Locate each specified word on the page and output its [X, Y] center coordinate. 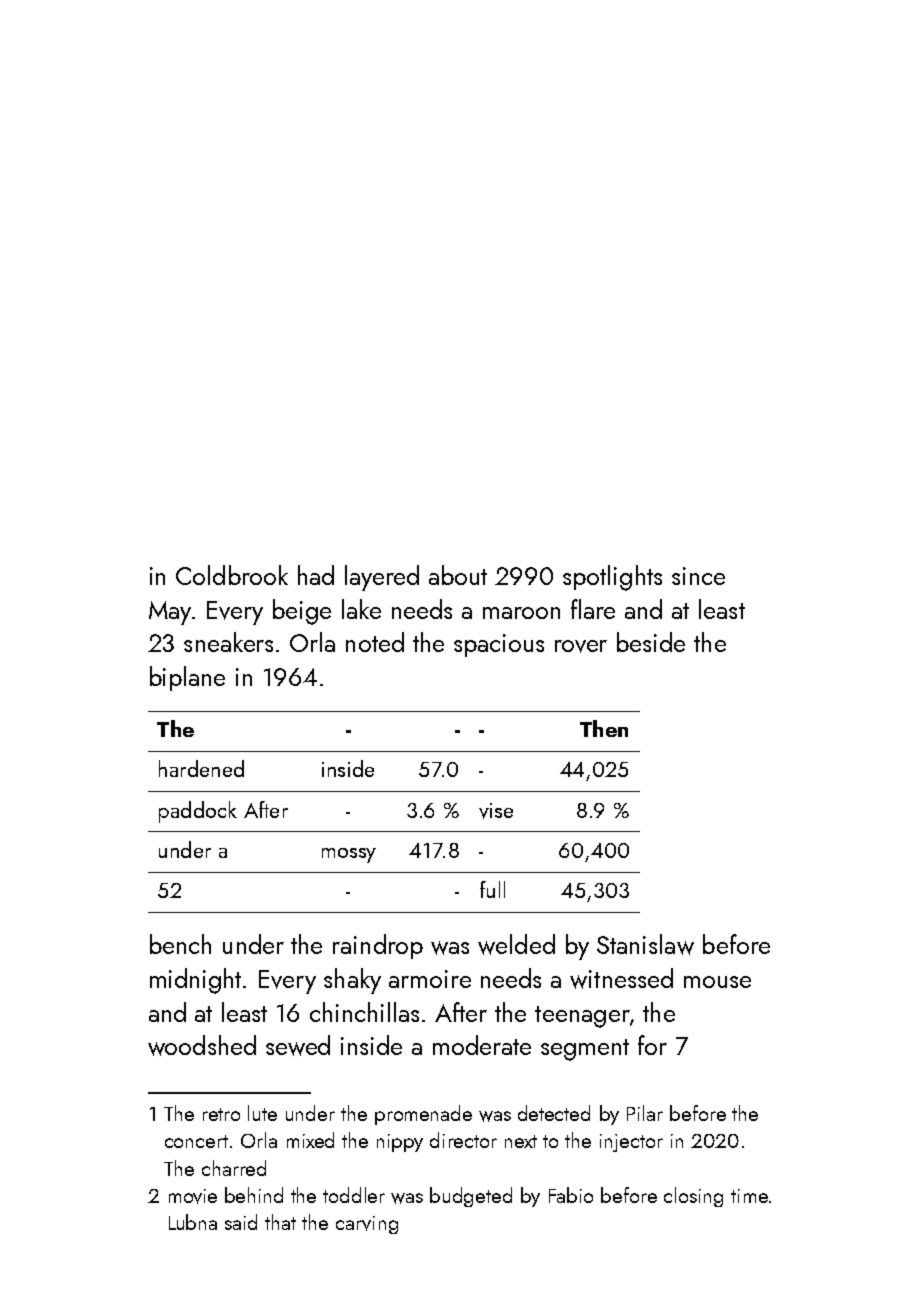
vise [496, 811]
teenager [582, 1017]
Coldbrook [232, 575]
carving [367, 1225]
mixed [310, 1140]
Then [604, 728]
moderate [482, 1045]
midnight [195, 981]
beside [651, 642]
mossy [349, 855]
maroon [521, 613]
